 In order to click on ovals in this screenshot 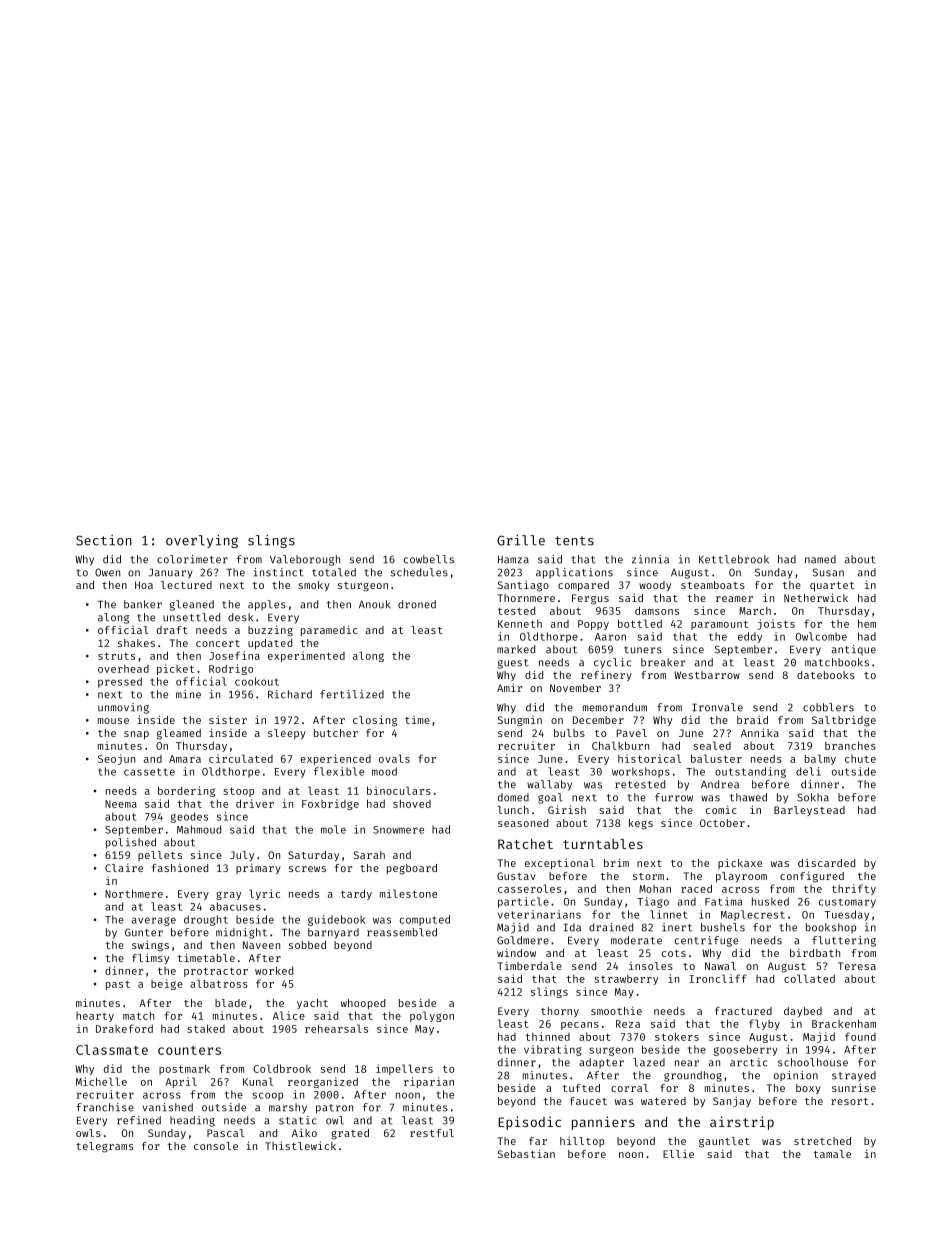, I will do `click(394, 758)`.
